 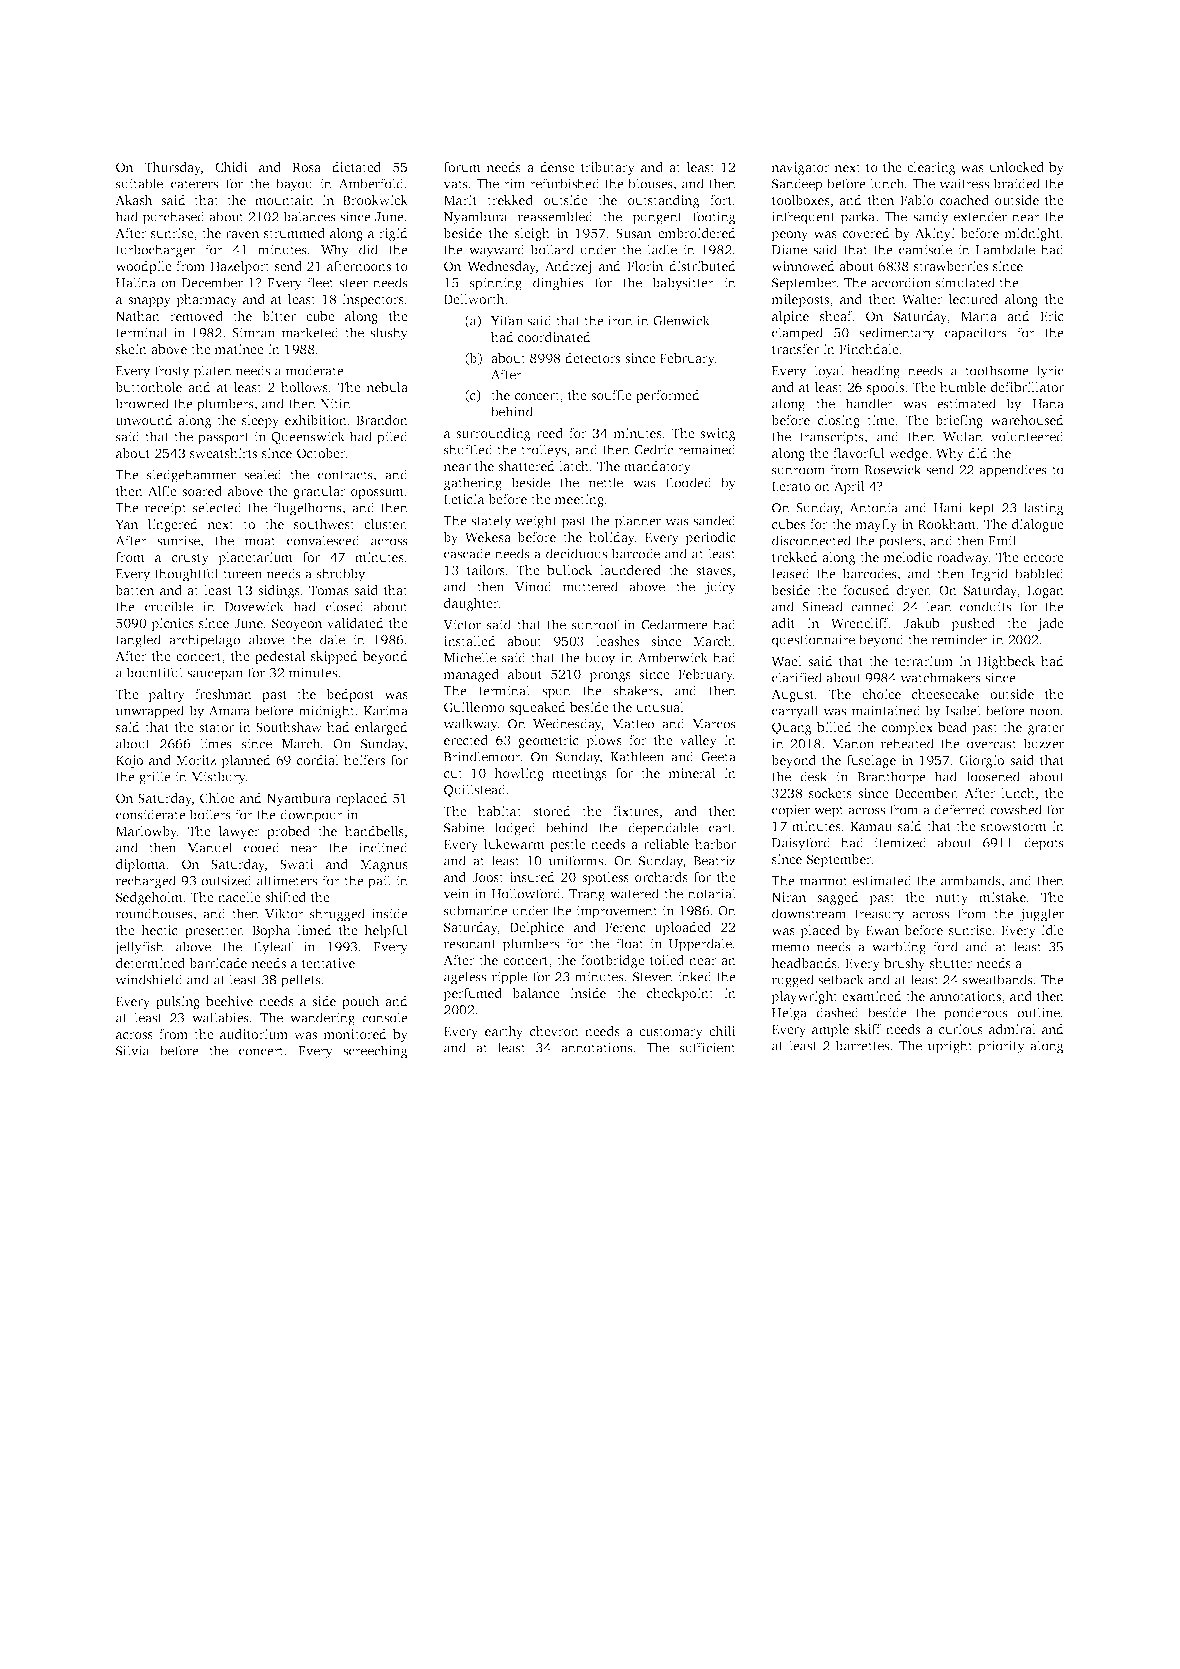 I want to click on volunteered, so click(x=1027, y=436).
